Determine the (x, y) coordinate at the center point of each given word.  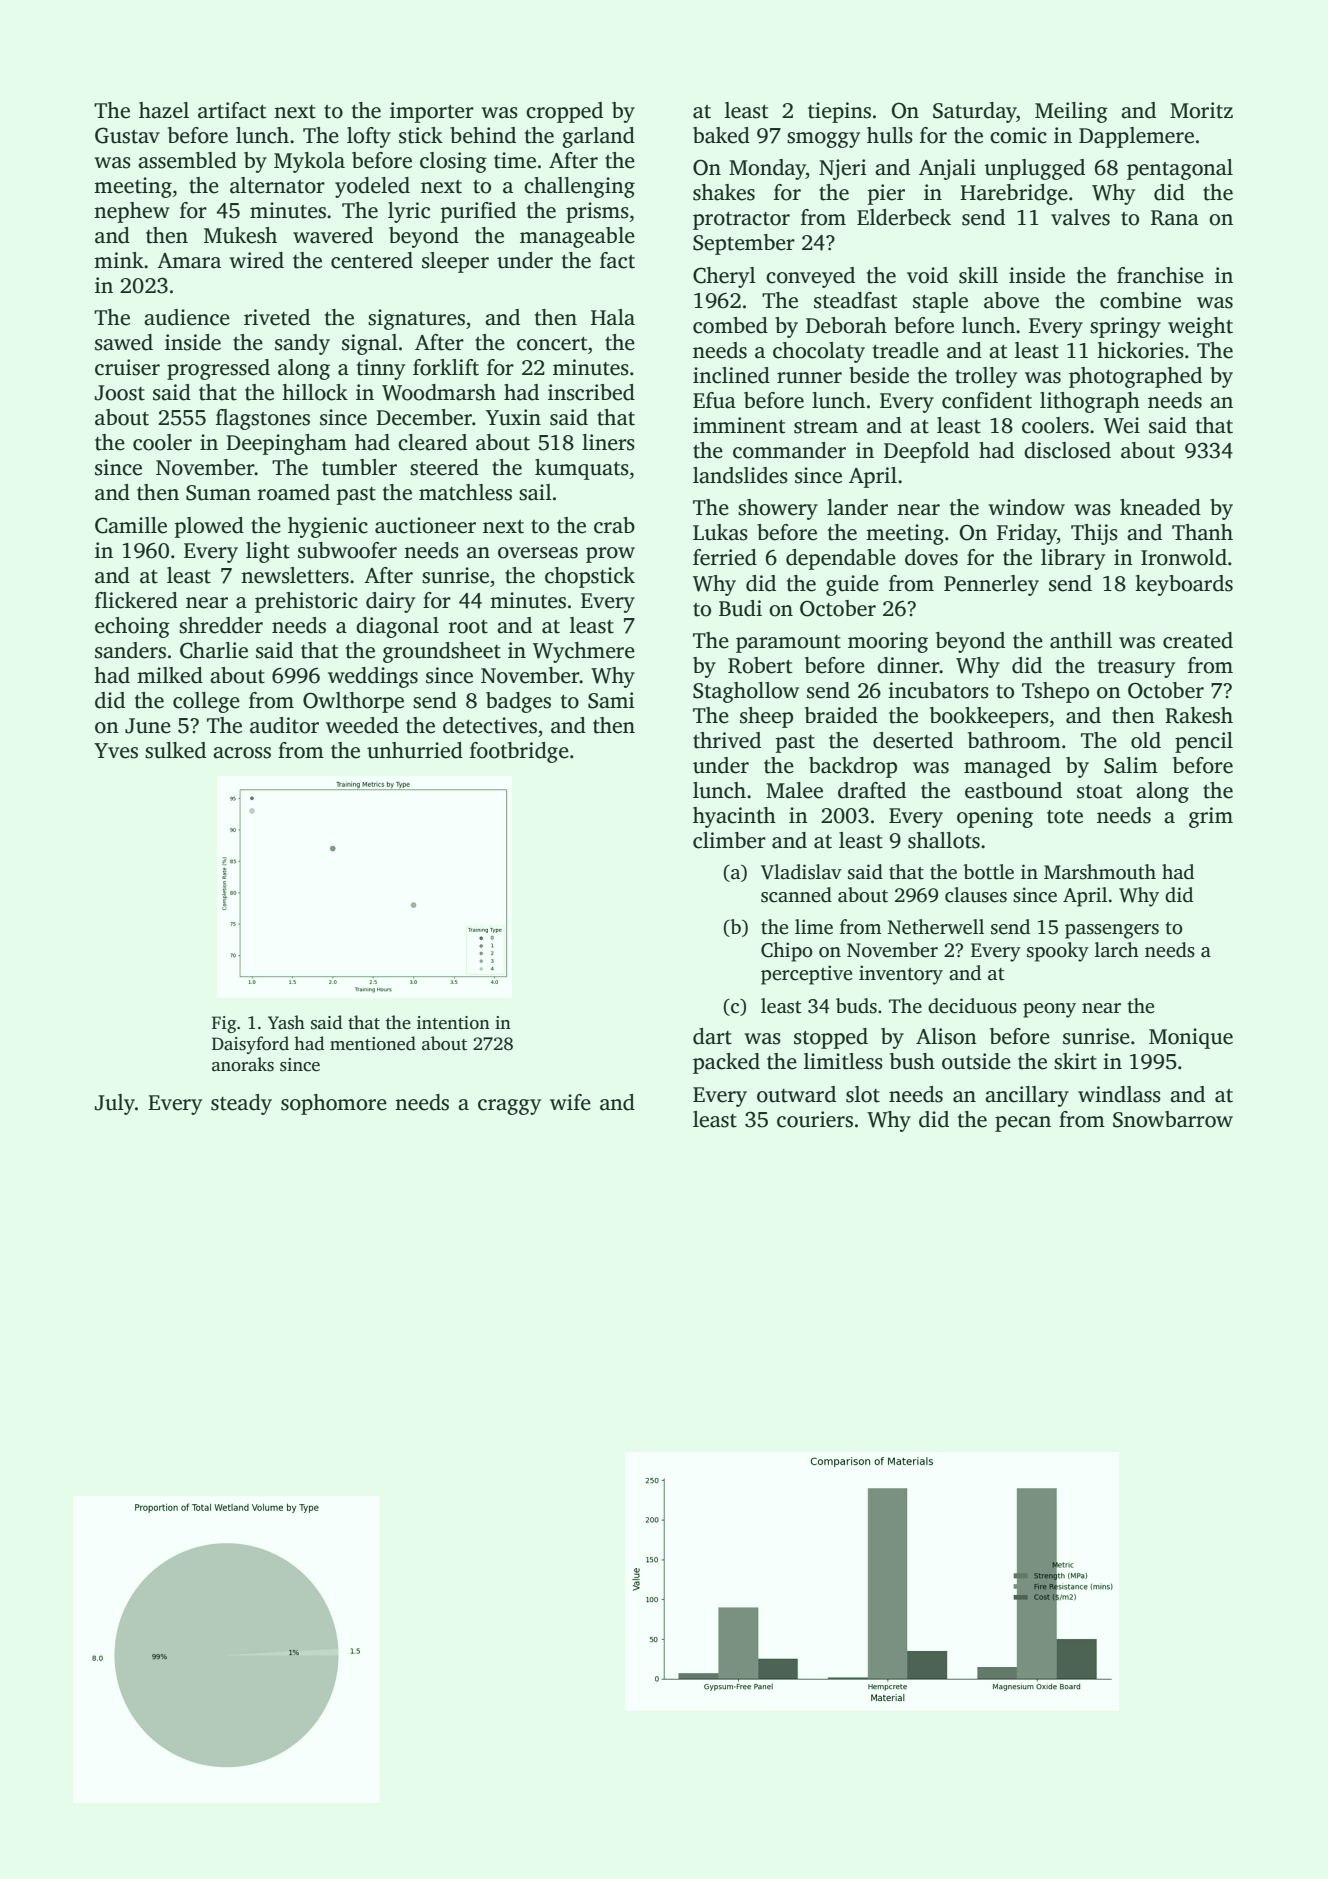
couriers (815, 1119)
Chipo (787, 952)
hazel (164, 110)
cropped (564, 112)
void (927, 275)
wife (570, 1102)
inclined (731, 375)
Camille (131, 525)
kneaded (1160, 507)
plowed (209, 527)
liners (608, 442)
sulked (175, 750)
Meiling (1071, 112)
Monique (1191, 1038)
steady (241, 1104)
